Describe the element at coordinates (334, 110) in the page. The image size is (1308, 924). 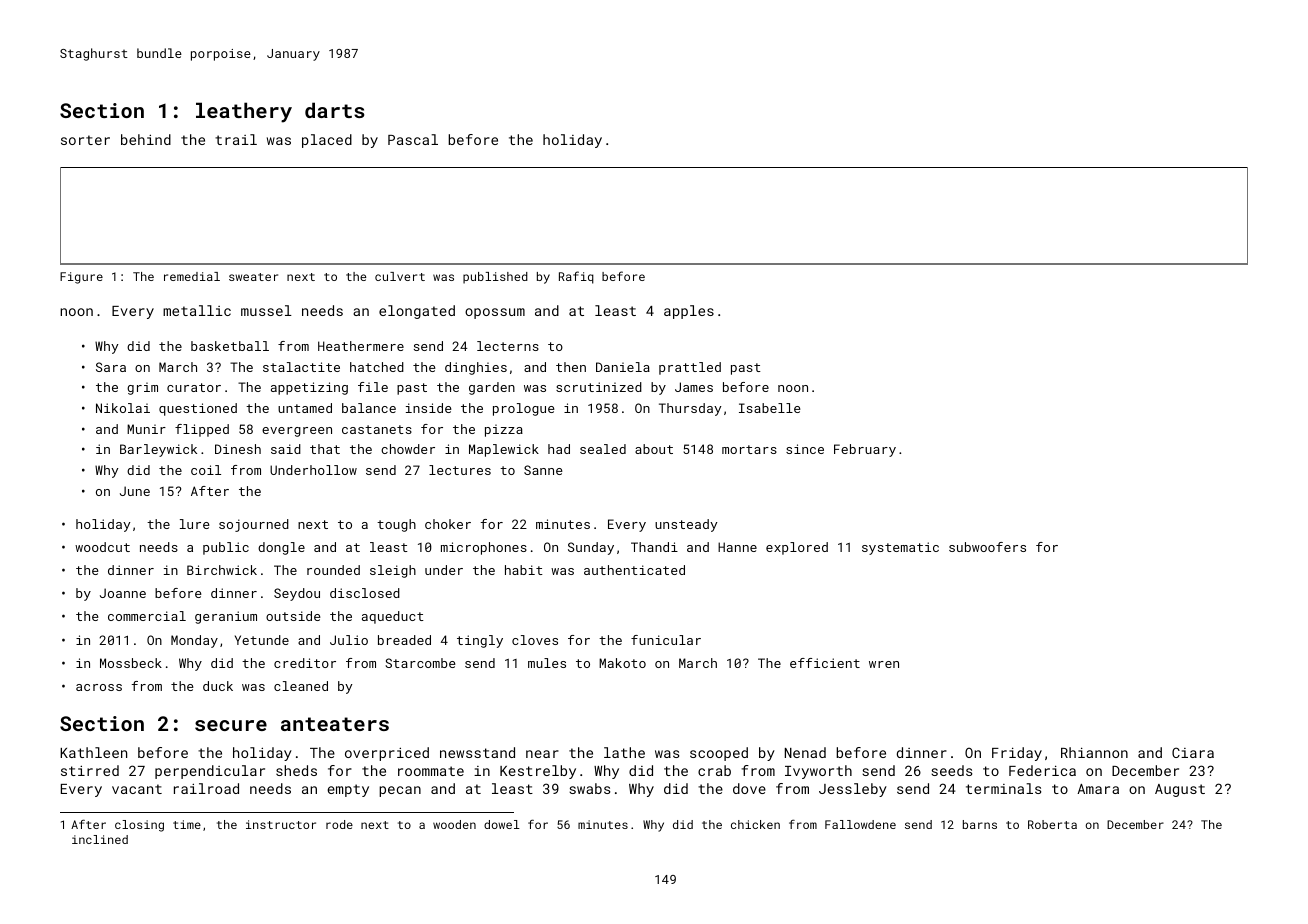
I see `darts` at that location.
